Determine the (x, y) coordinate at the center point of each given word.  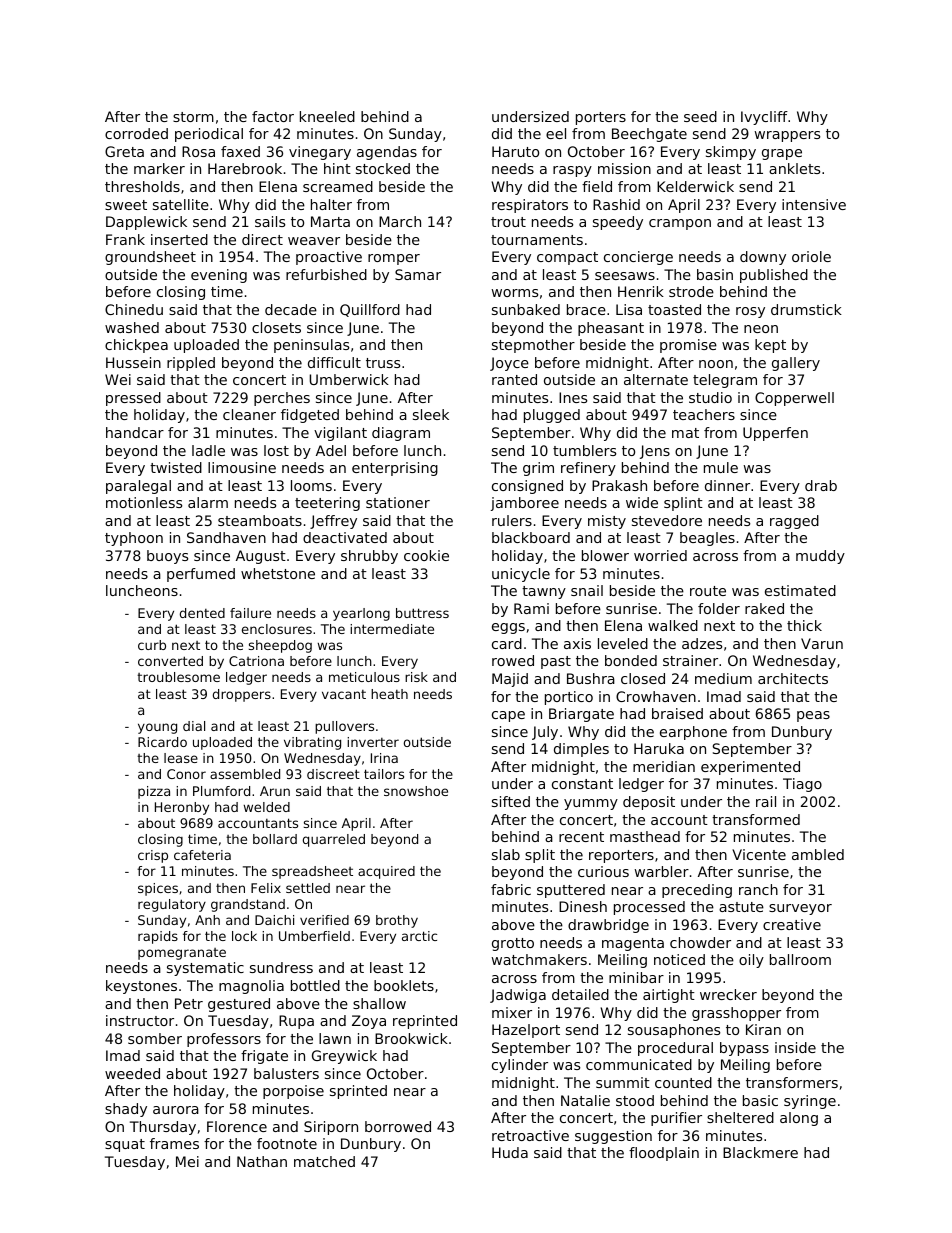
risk (416, 677)
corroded (136, 133)
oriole (811, 256)
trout (508, 222)
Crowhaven (656, 696)
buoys (167, 557)
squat (125, 1145)
